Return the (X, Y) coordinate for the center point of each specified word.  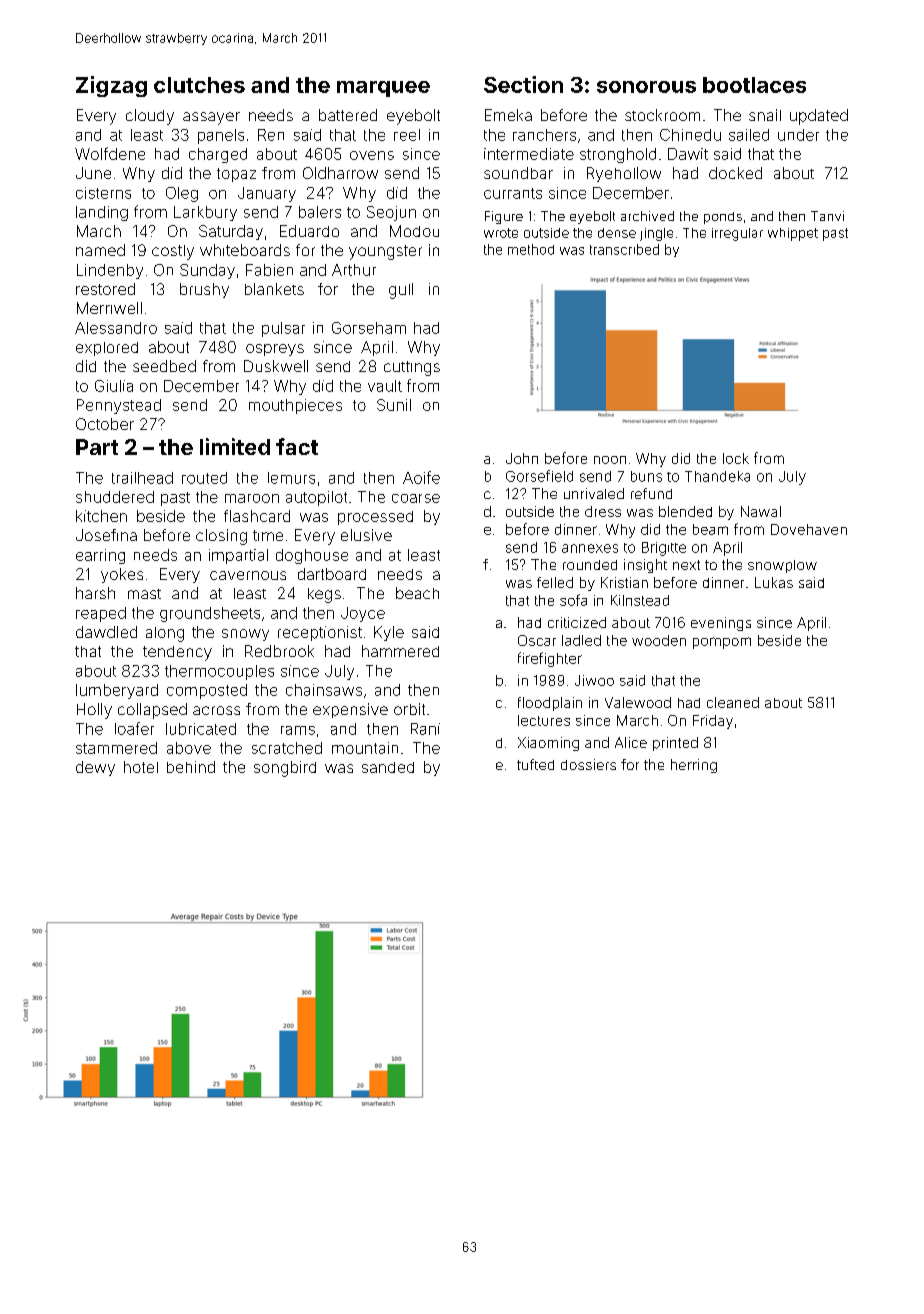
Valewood (638, 702)
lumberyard (117, 691)
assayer (211, 118)
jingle (656, 234)
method (531, 249)
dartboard (332, 574)
